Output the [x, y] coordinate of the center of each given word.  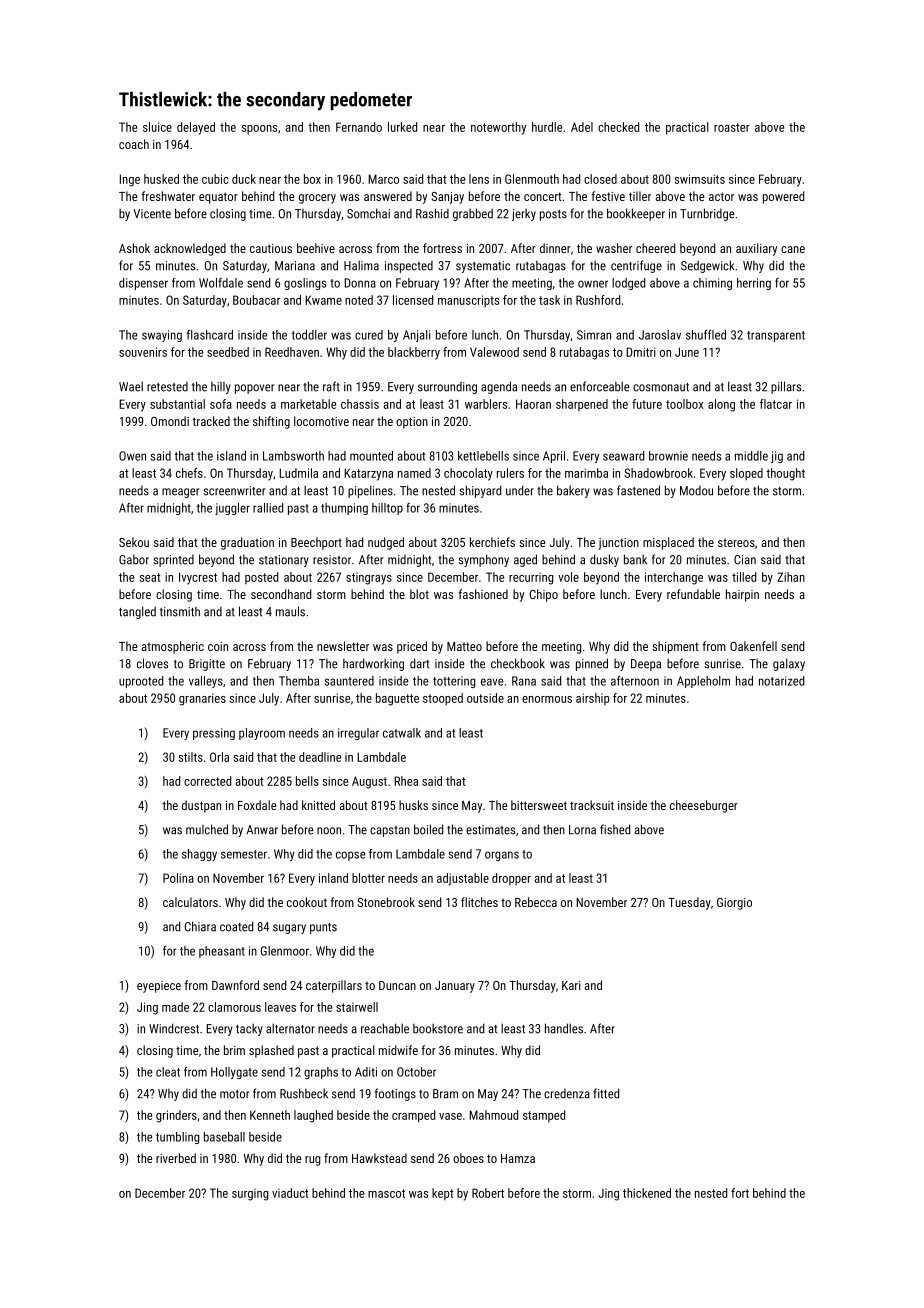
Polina [178, 878]
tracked [211, 421]
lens [479, 179]
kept [443, 1194]
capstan [390, 831]
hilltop [387, 509]
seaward [623, 456]
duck [244, 179]
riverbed [176, 1158]
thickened [647, 1193]
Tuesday [689, 903]
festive [608, 196]
